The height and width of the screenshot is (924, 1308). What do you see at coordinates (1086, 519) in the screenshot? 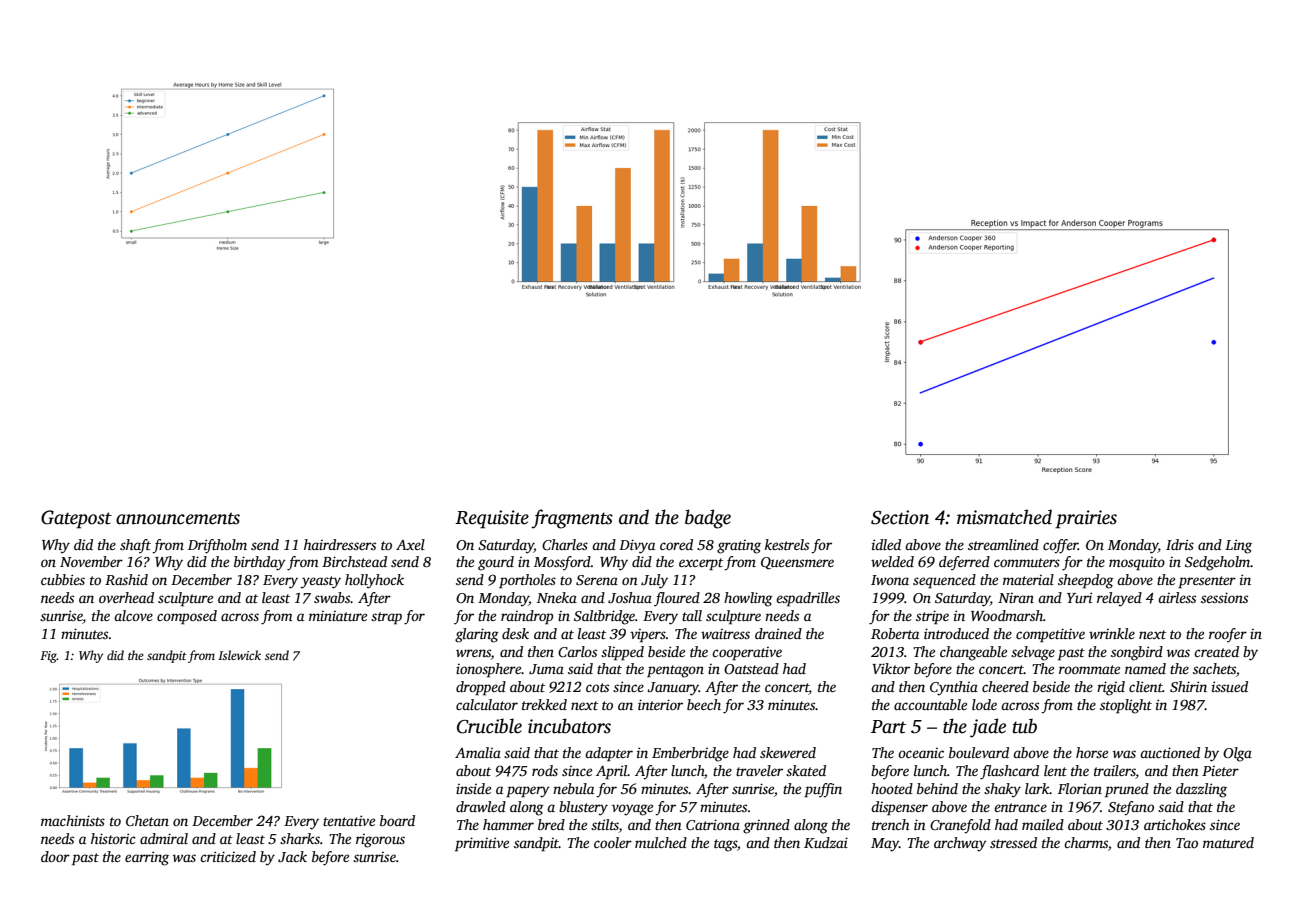
I see `prairies` at bounding box center [1086, 519].
